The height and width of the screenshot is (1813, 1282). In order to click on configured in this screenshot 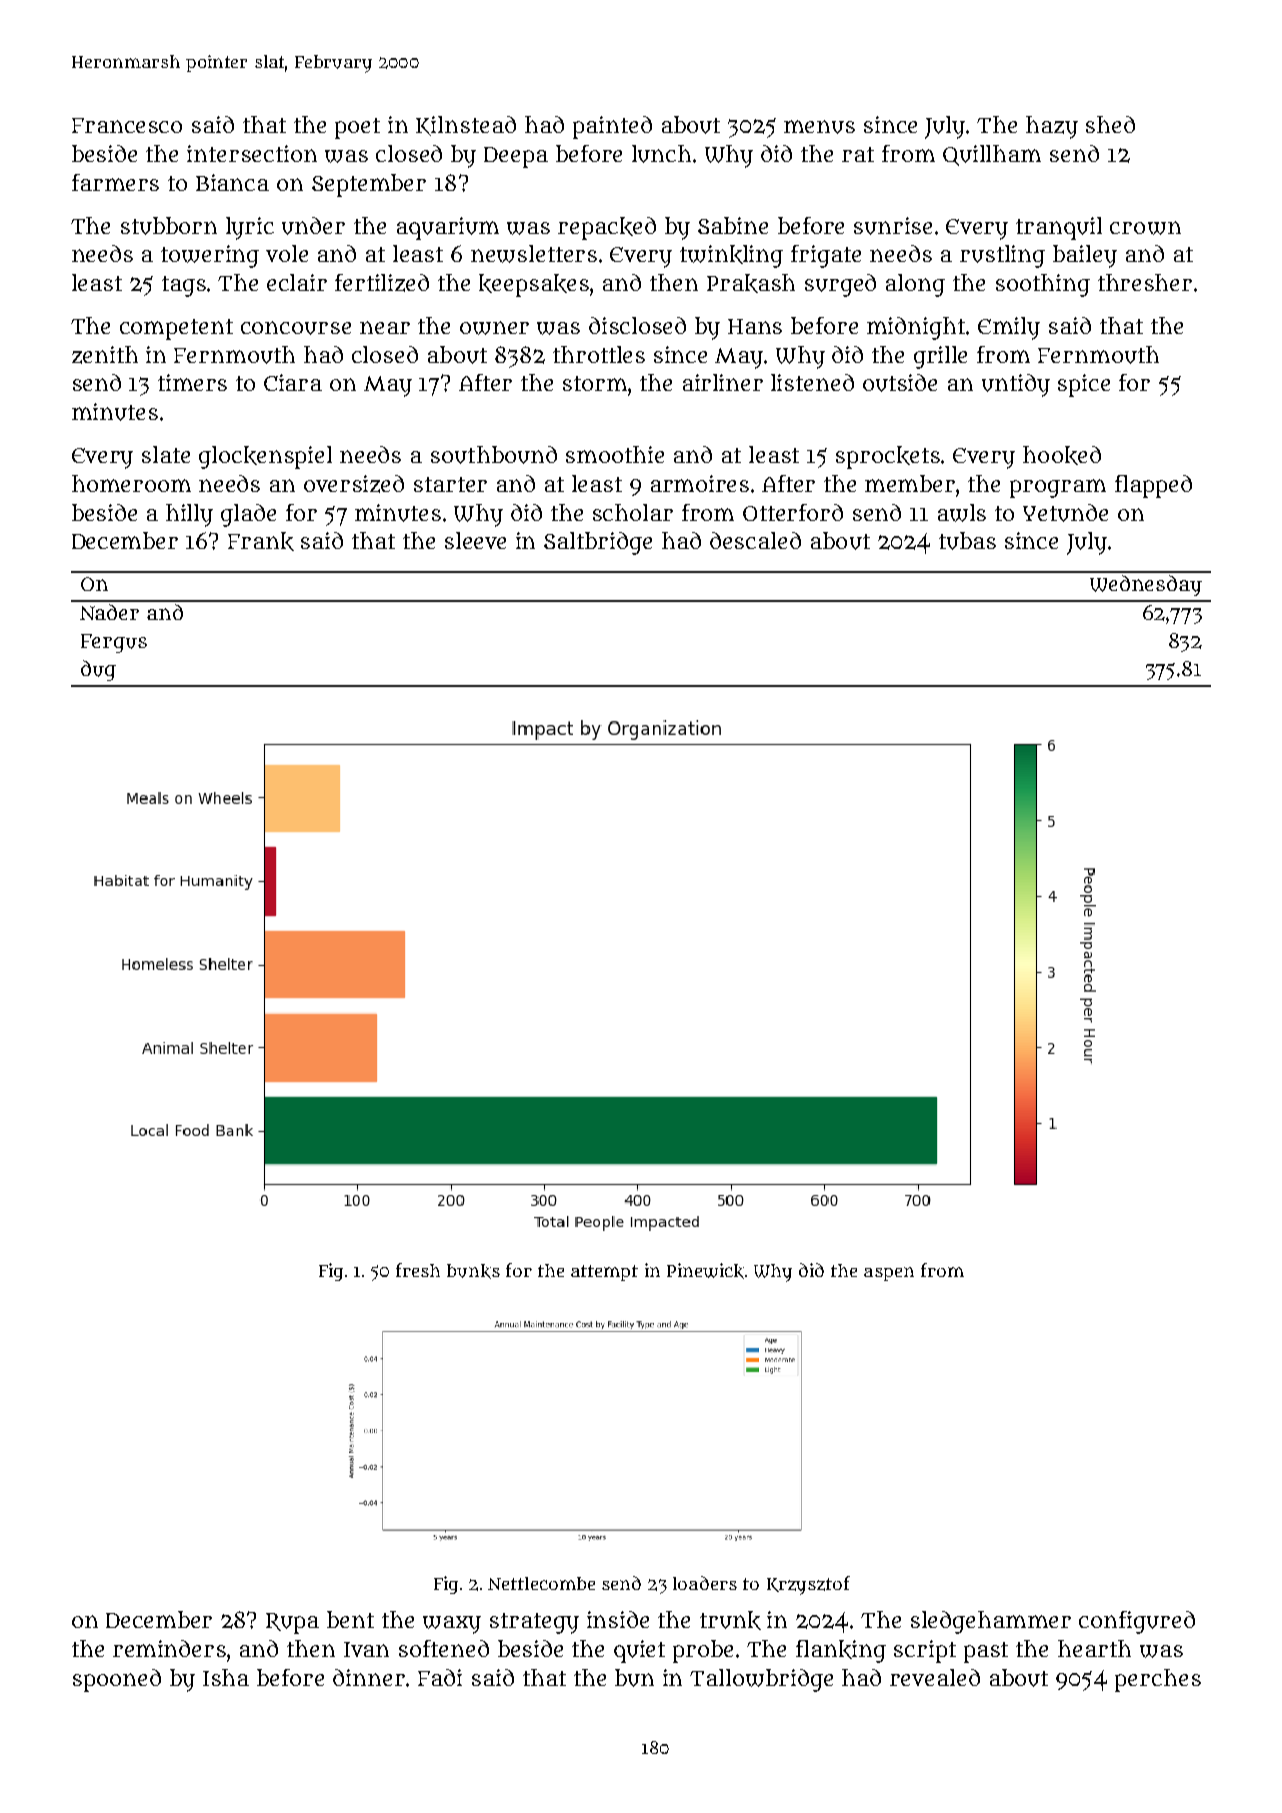, I will do `click(1137, 1622)`.
